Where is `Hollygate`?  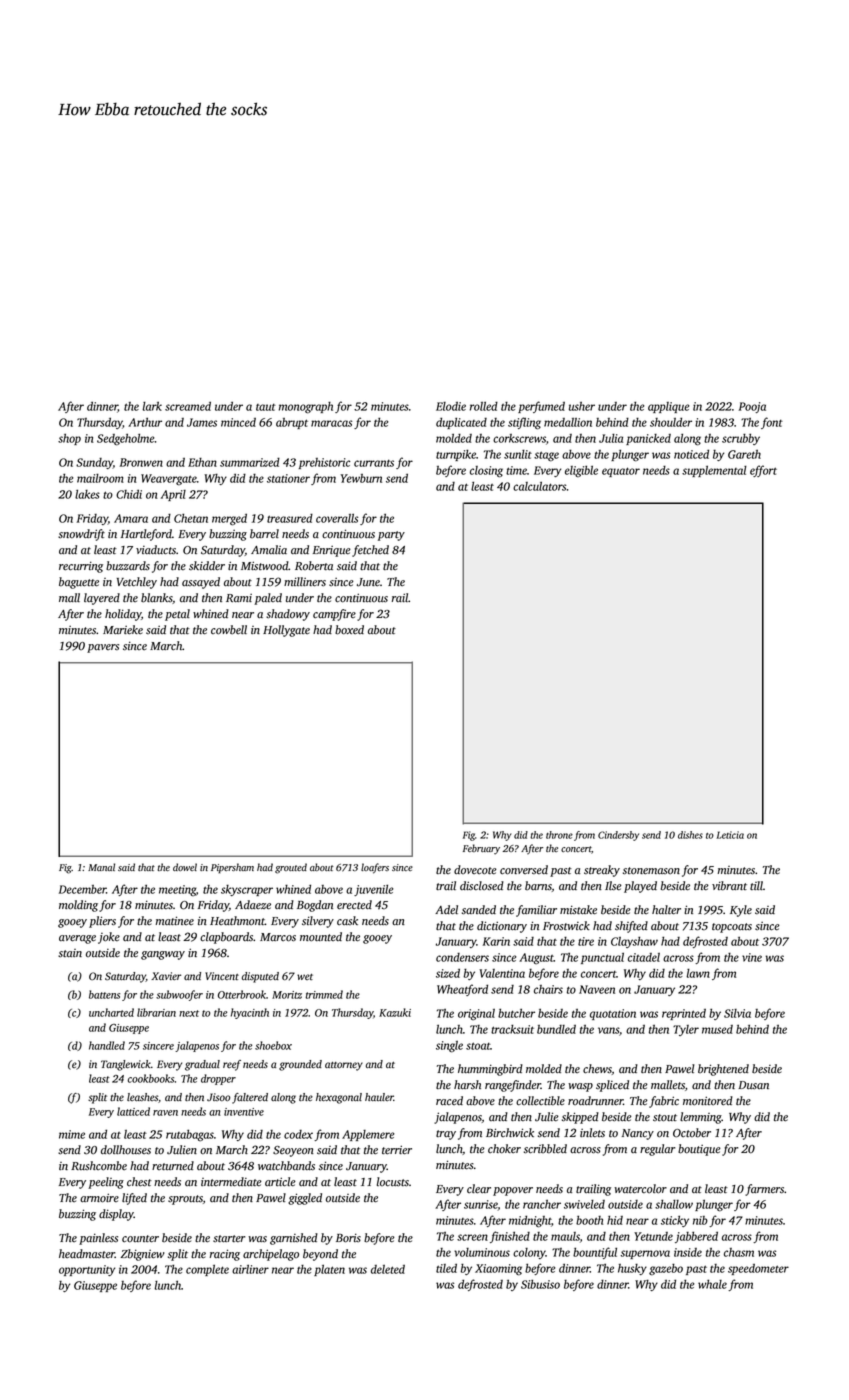
Hollygate is located at coordinates (286, 631).
